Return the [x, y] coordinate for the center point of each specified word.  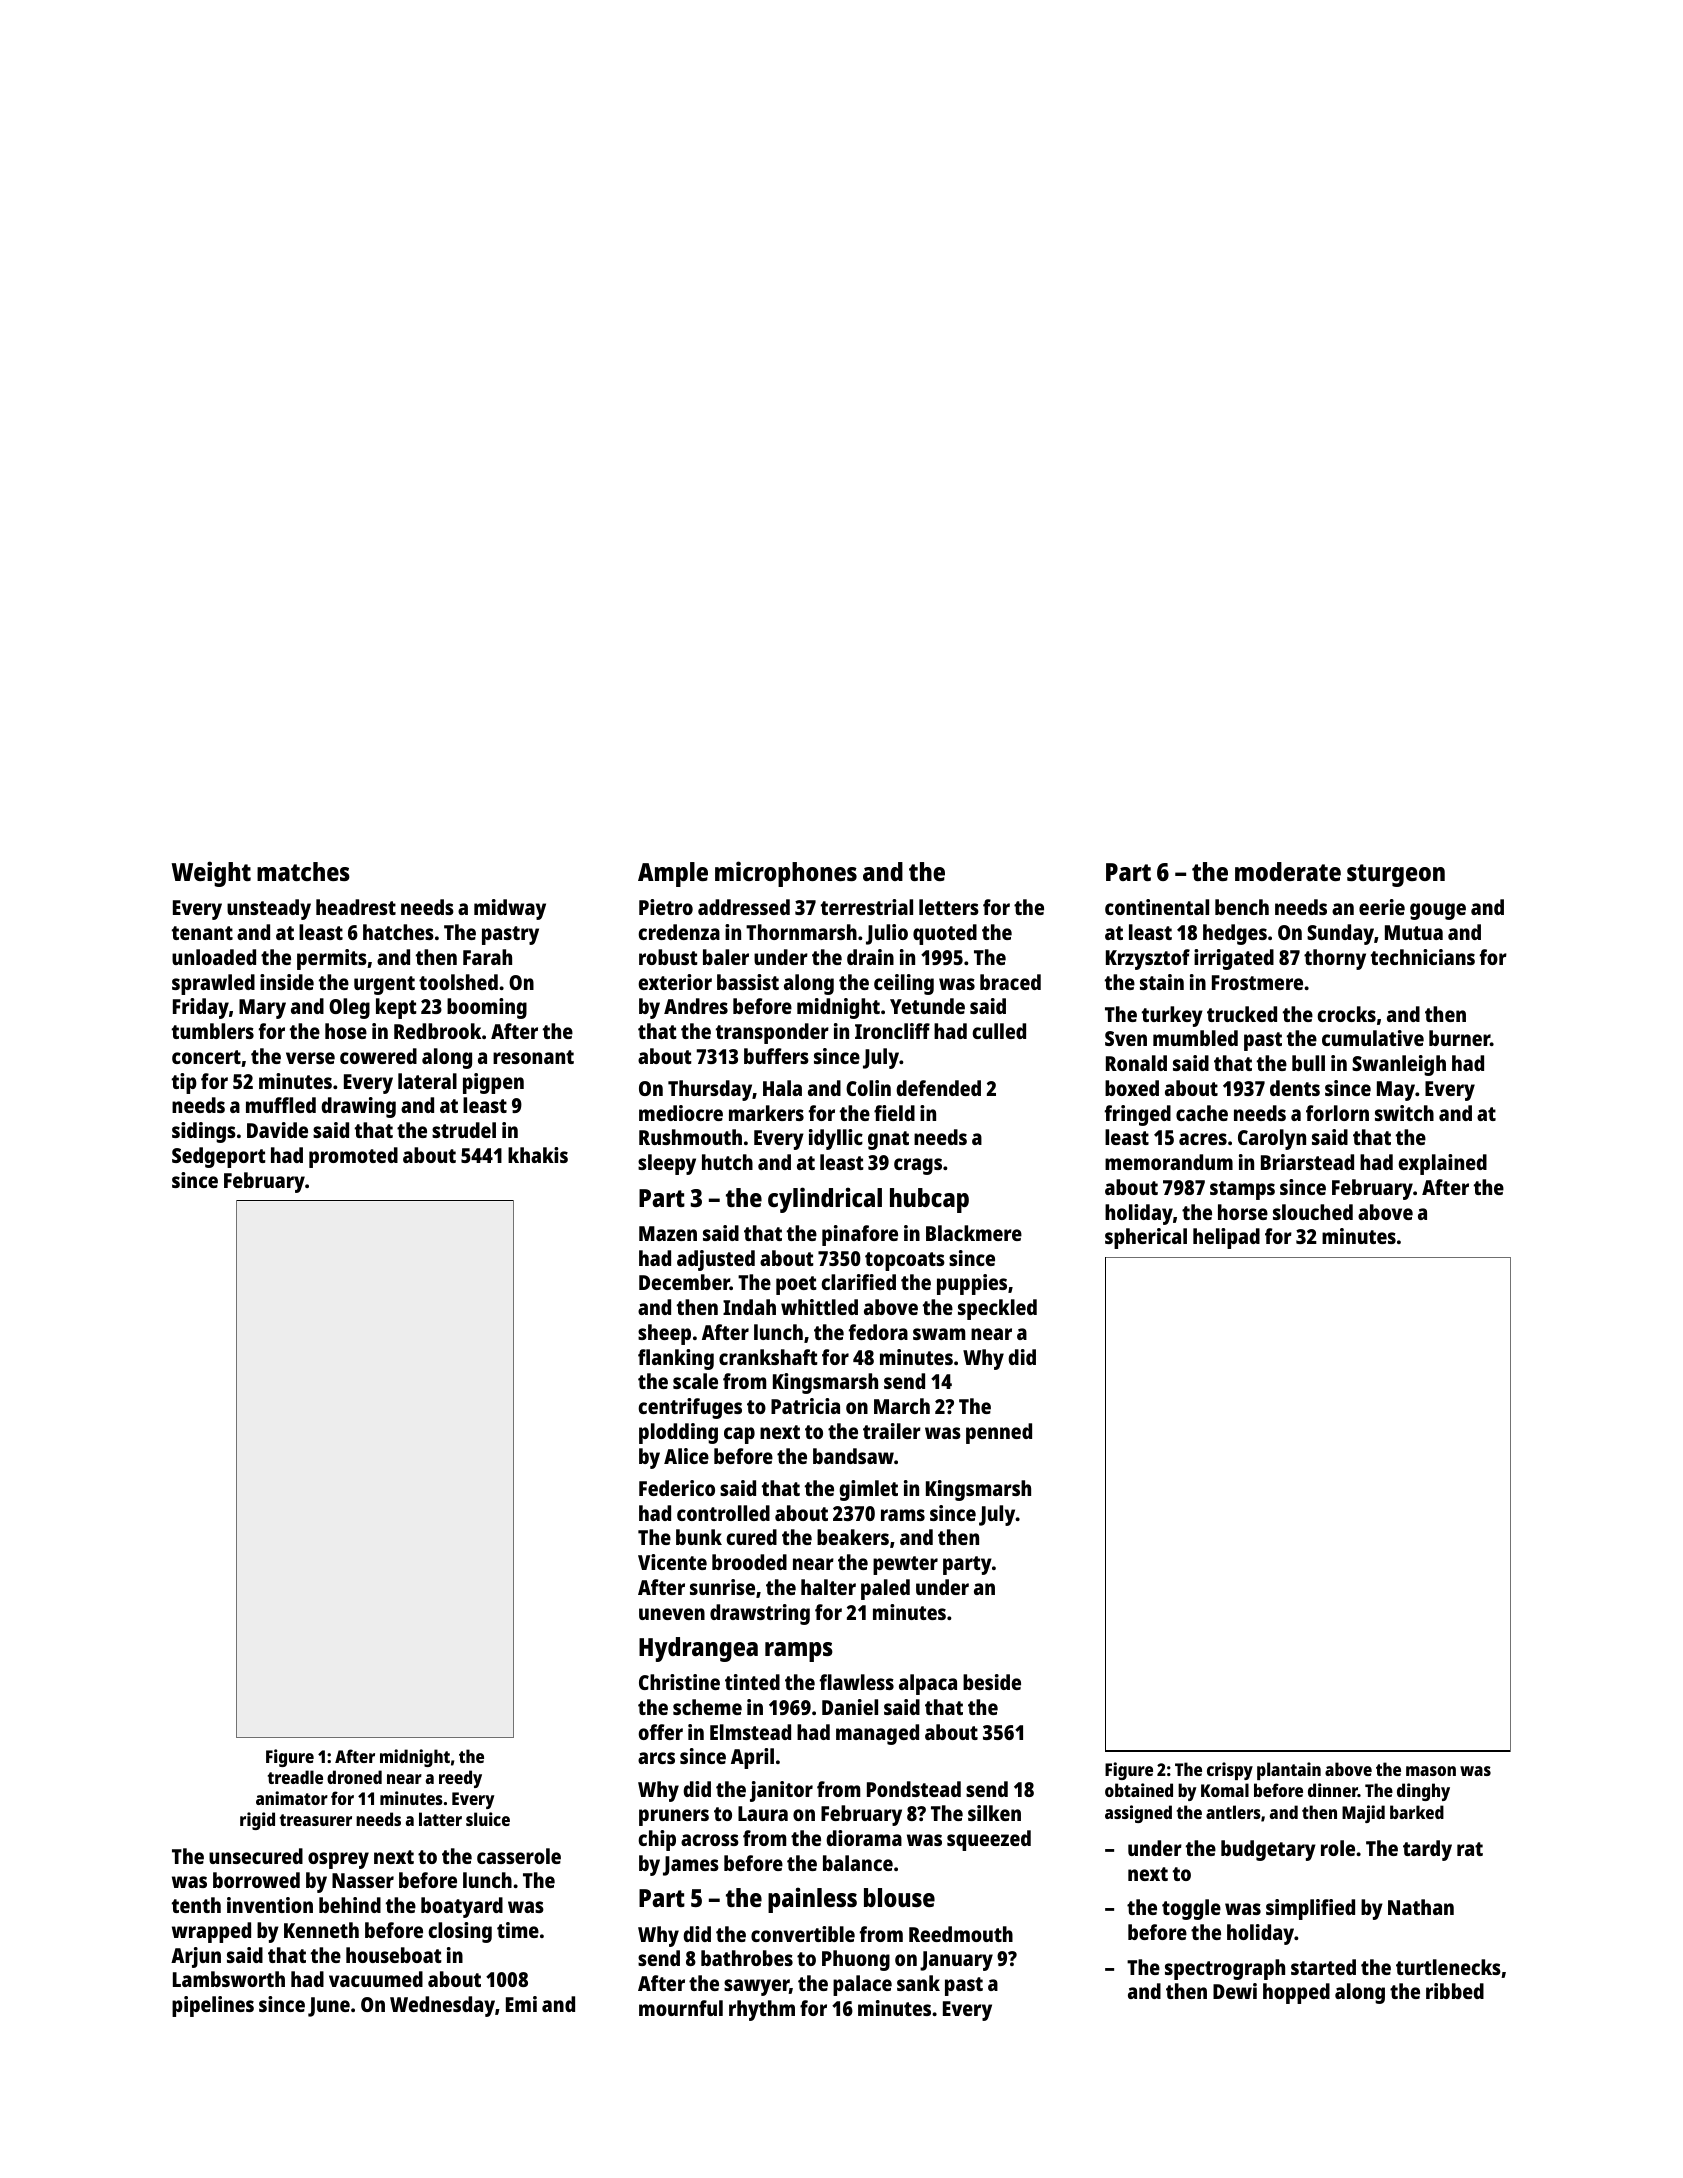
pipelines [213, 2006]
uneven [672, 1614]
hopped [1296, 1993]
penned [999, 1433]
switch [1404, 1113]
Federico [677, 1488]
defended [938, 1088]
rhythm [762, 2010]
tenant [202, 933]
